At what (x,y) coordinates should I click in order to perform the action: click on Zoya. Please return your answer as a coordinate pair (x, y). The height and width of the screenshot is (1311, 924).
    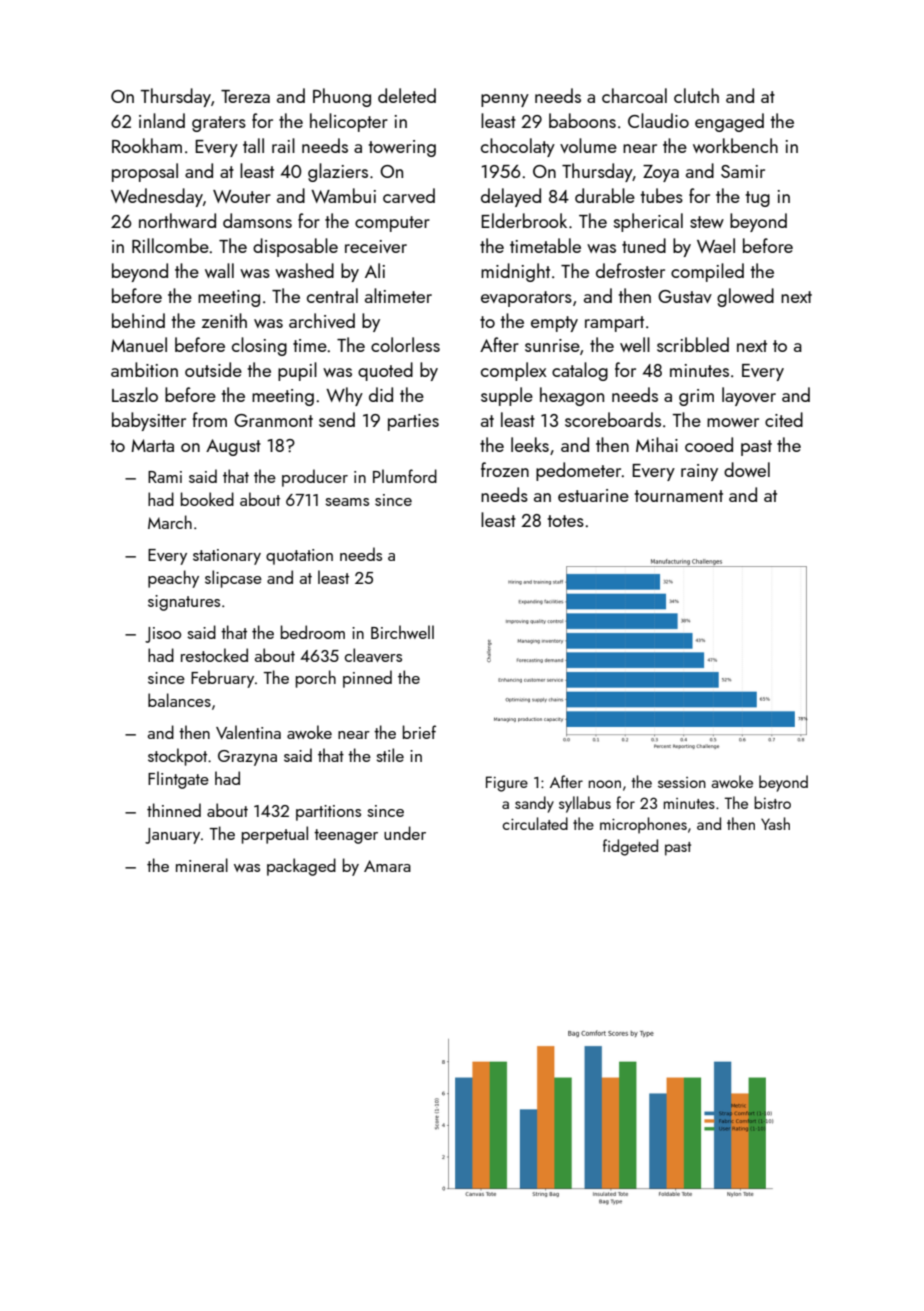
    Looking at the image, I should click on (661, 173).
